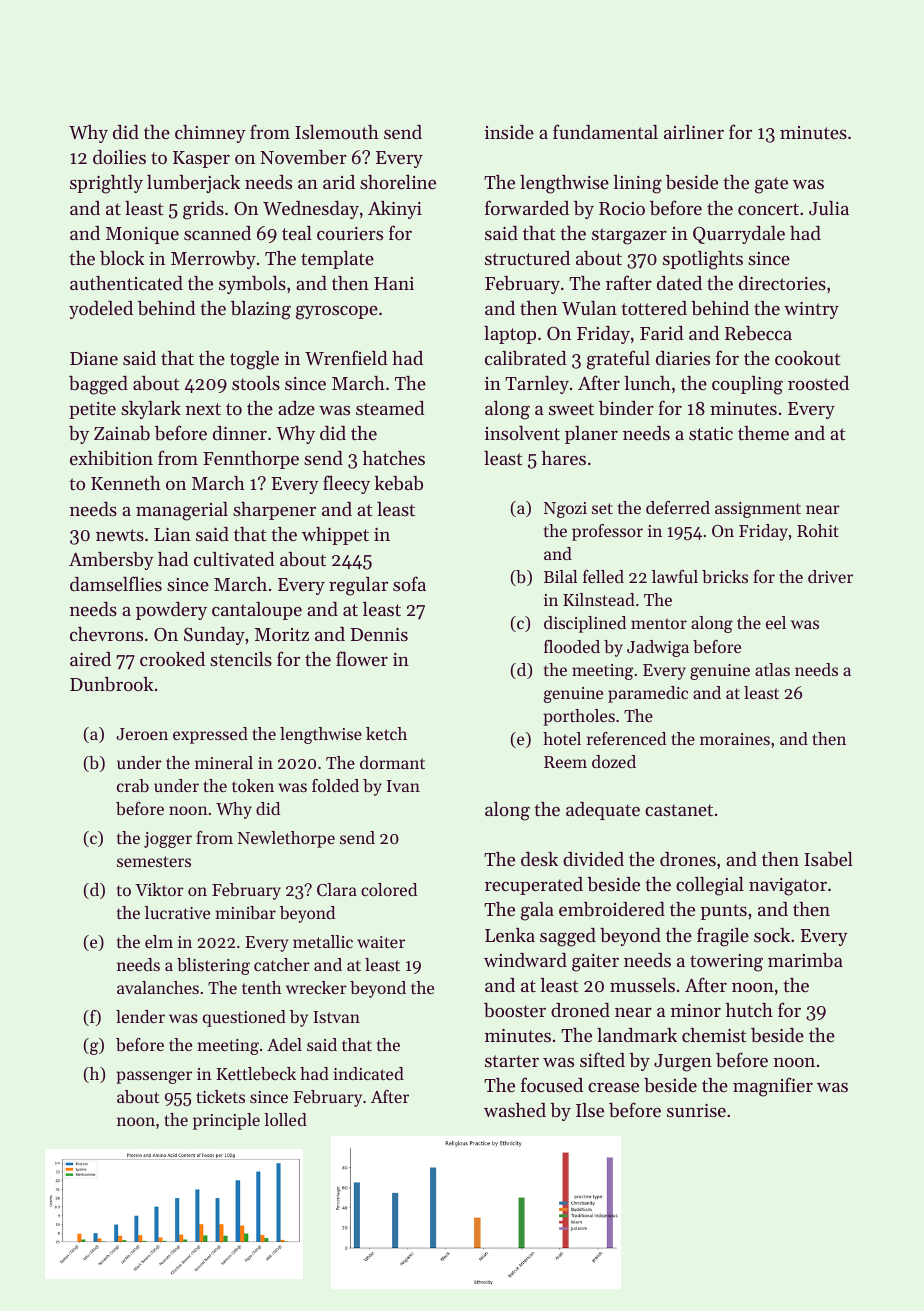 This document has width=924, height=1311. Describe the element at coordinates (515, 1110) in the document. I see `washed` at that location.
